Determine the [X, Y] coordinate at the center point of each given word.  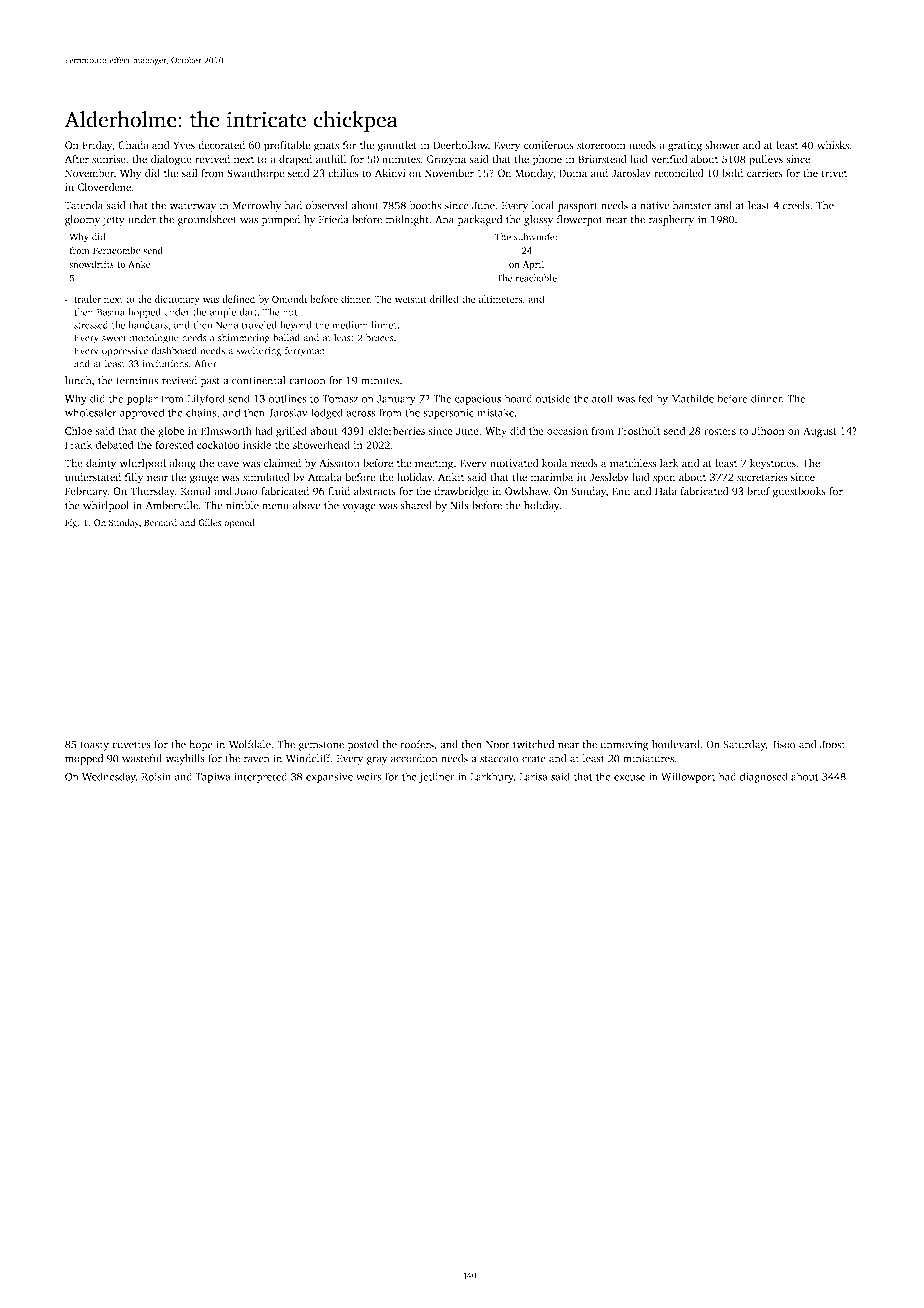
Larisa [533, 776]
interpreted [260, 777]
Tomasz [340, 399]
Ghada [133, 145]
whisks [833, 145]
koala [554, 463]
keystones [773, 464]
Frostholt [639, 431]
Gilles [209, 522]
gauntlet [397, 146]
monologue [154, 339]
